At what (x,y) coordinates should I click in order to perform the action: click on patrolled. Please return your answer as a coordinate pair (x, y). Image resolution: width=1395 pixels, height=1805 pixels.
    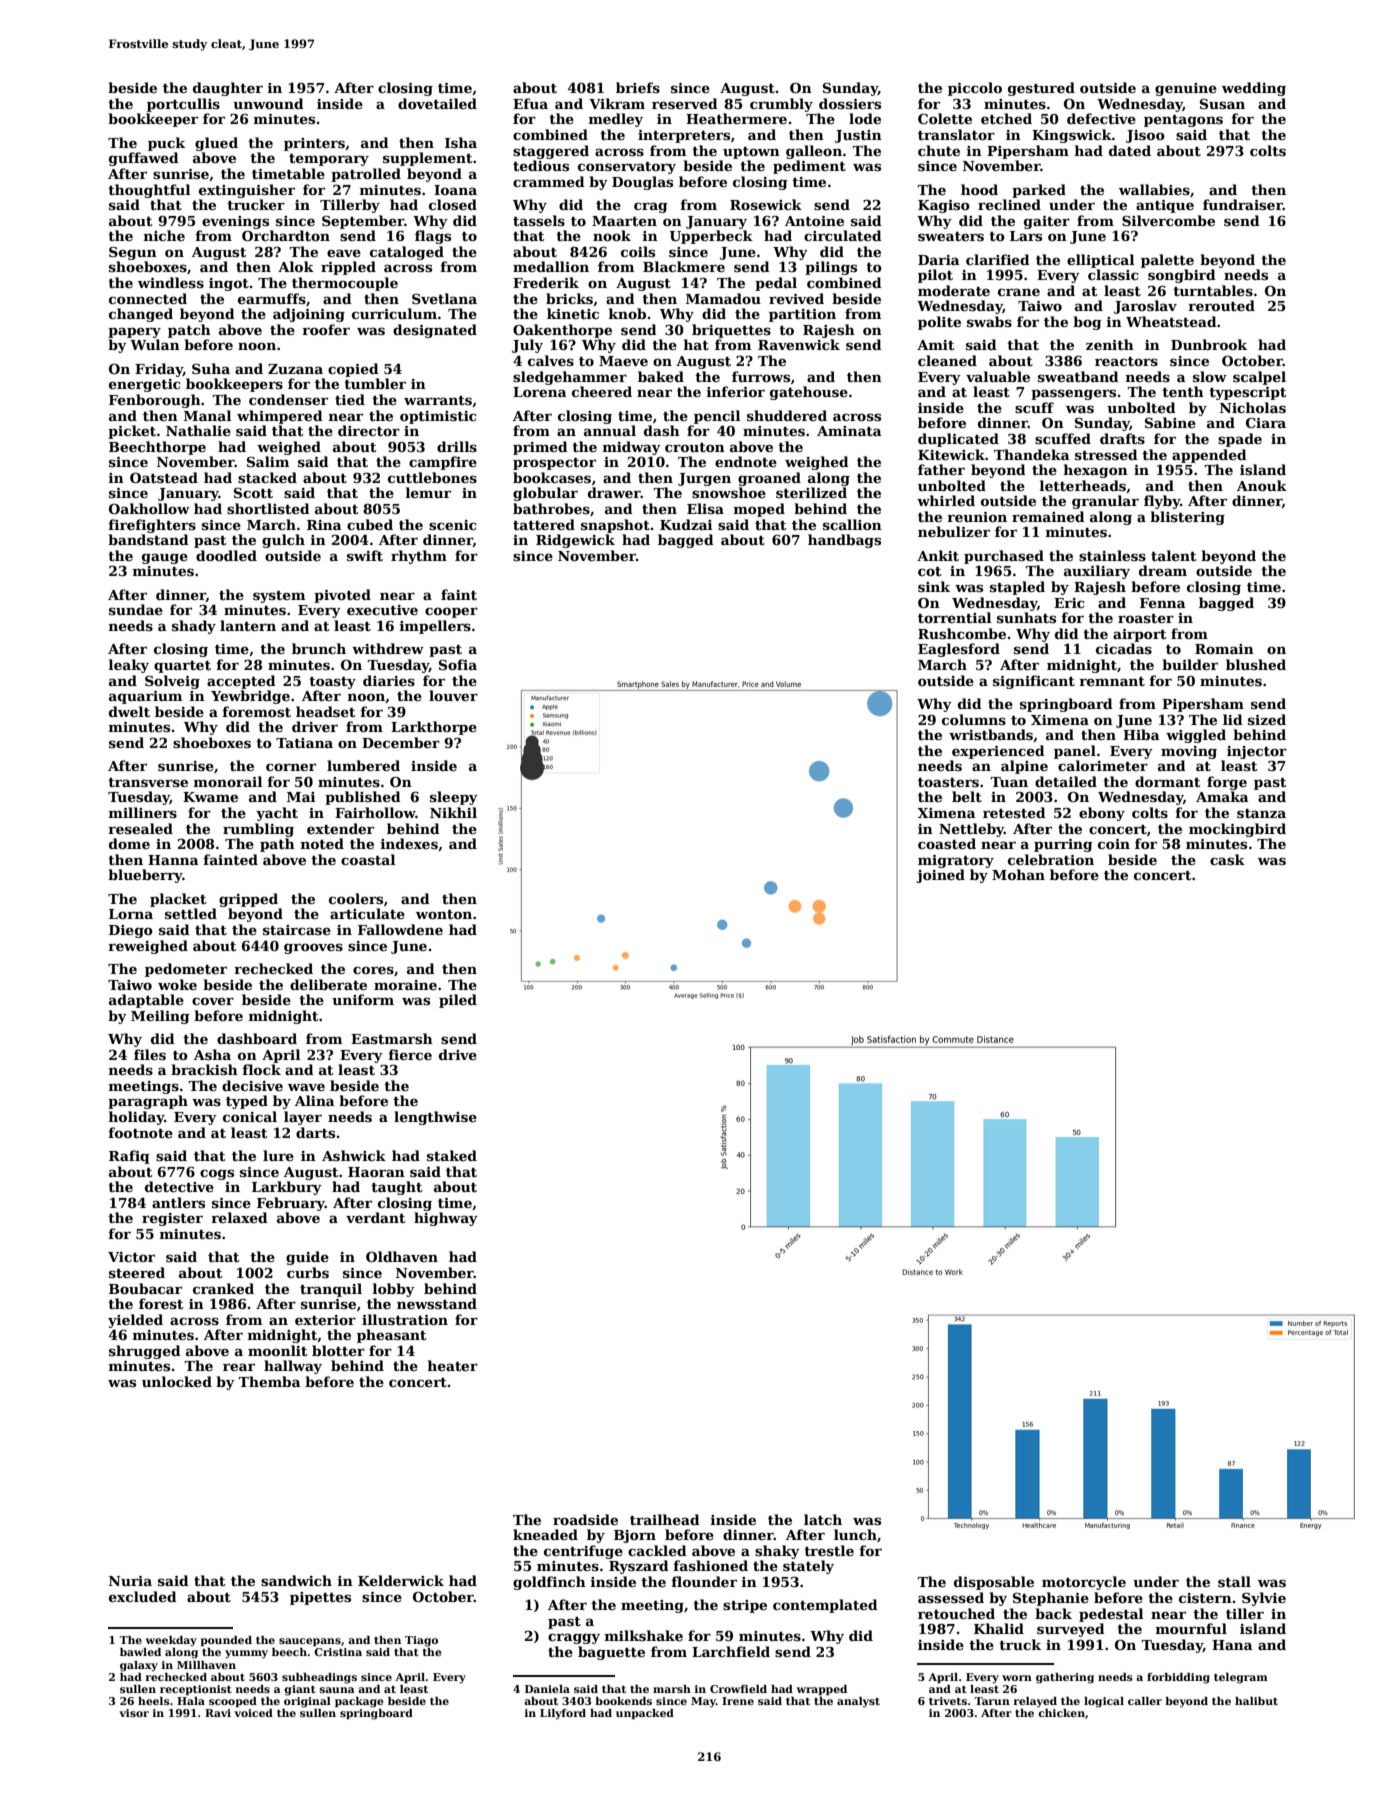
    Looking at the image, I should click on (366, 175).
